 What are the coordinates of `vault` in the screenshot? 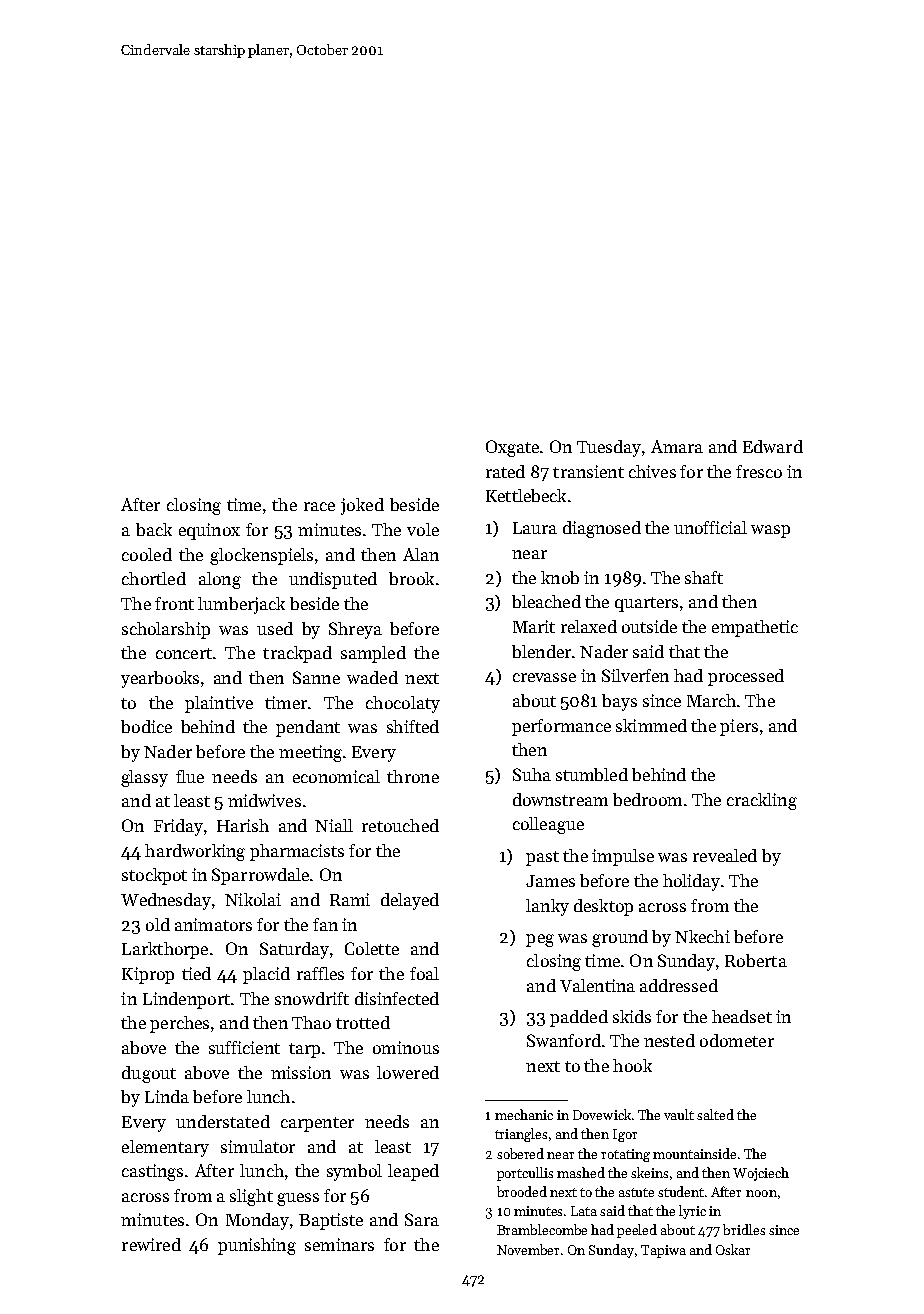 It's located at (679, 1114).
